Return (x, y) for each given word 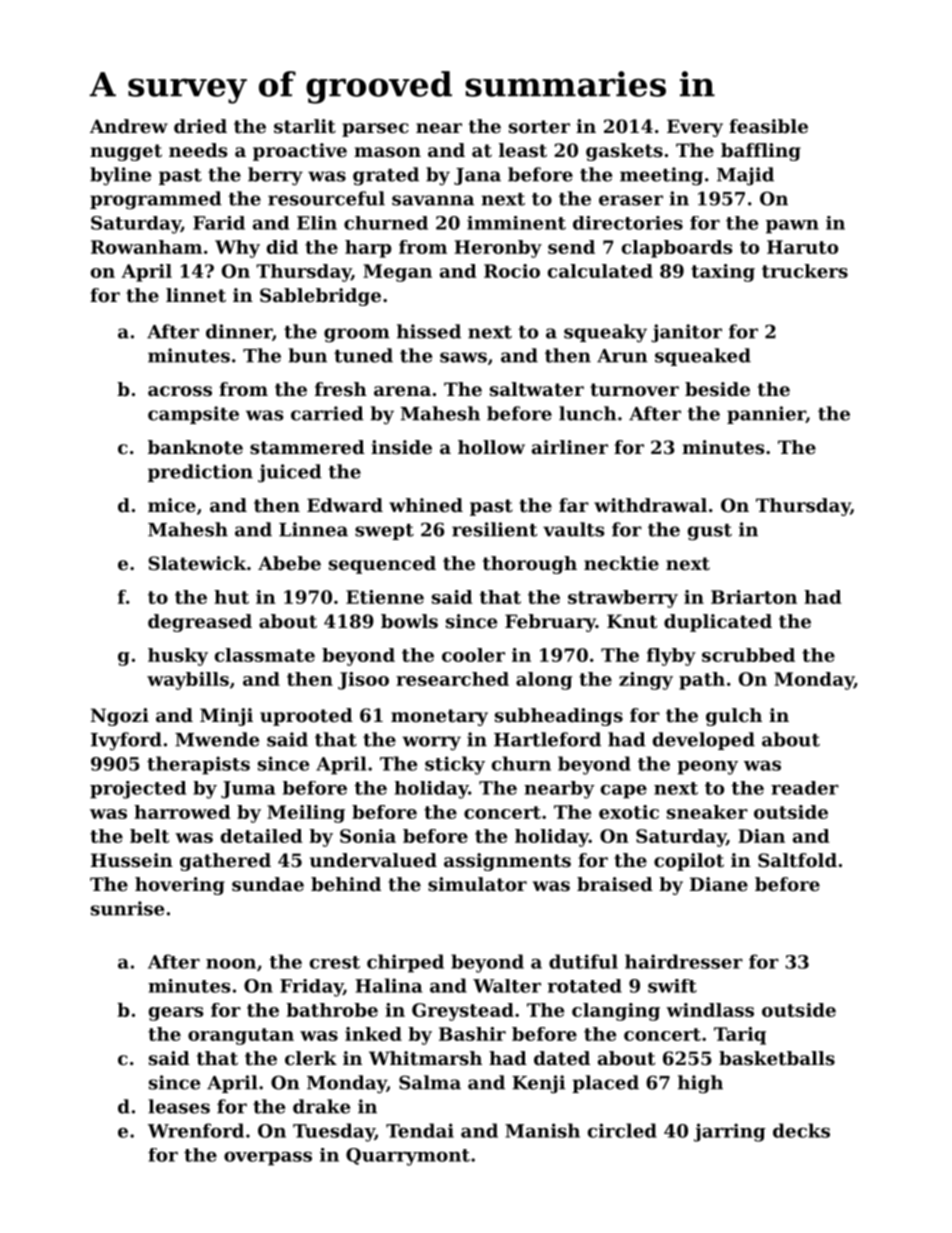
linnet (196, 295)
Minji (226, 717)
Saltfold (797, 860)
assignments (507, 862)
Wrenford (196, 1130)
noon (231, 964)
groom (357, 335)
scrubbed (748, 655)
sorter (539, 126)
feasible (768, 126)
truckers (805, 271)
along (544, 681)
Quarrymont (408, 1157)
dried (200, 126)
